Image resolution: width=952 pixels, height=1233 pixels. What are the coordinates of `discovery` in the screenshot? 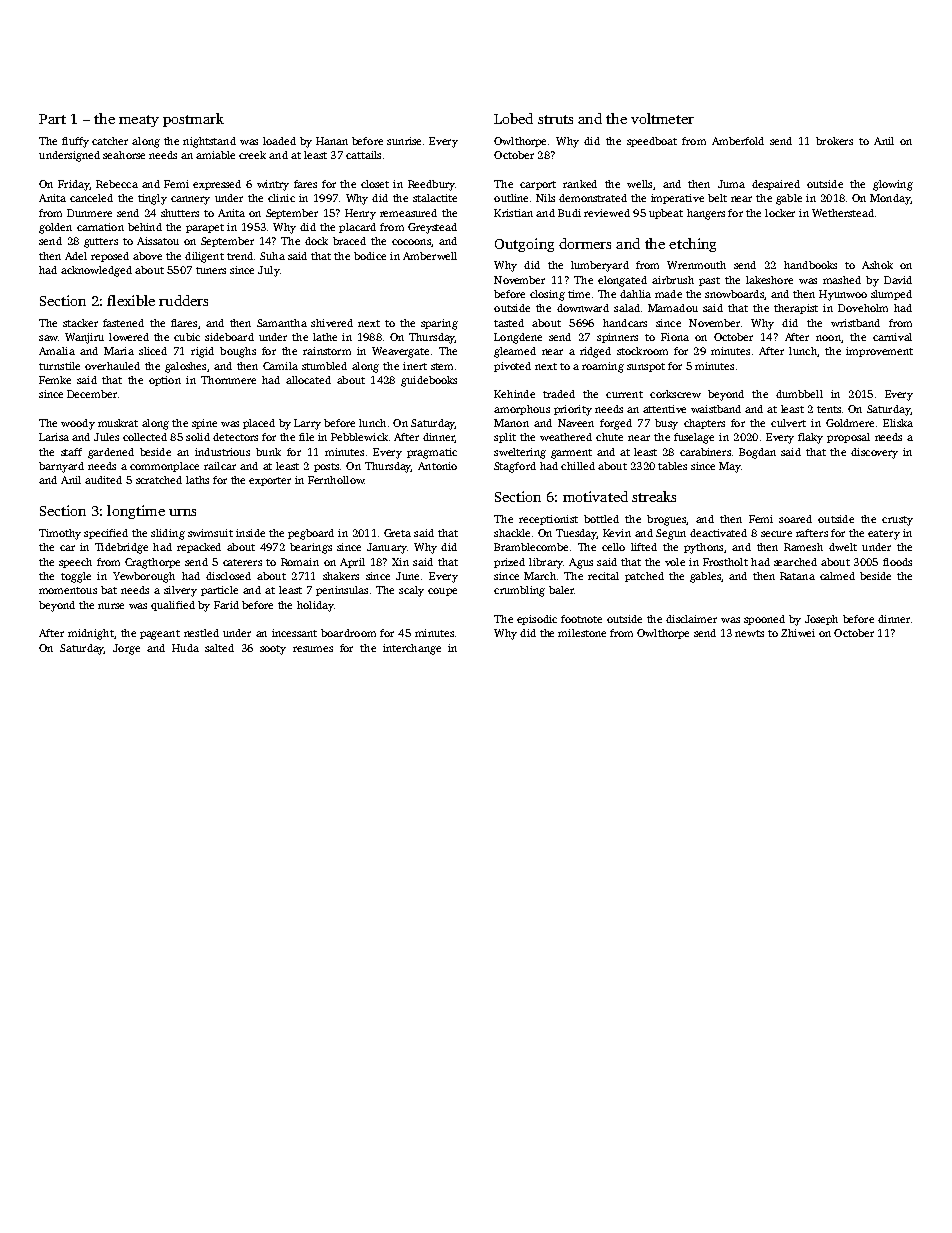 It's located at (874, 453).
